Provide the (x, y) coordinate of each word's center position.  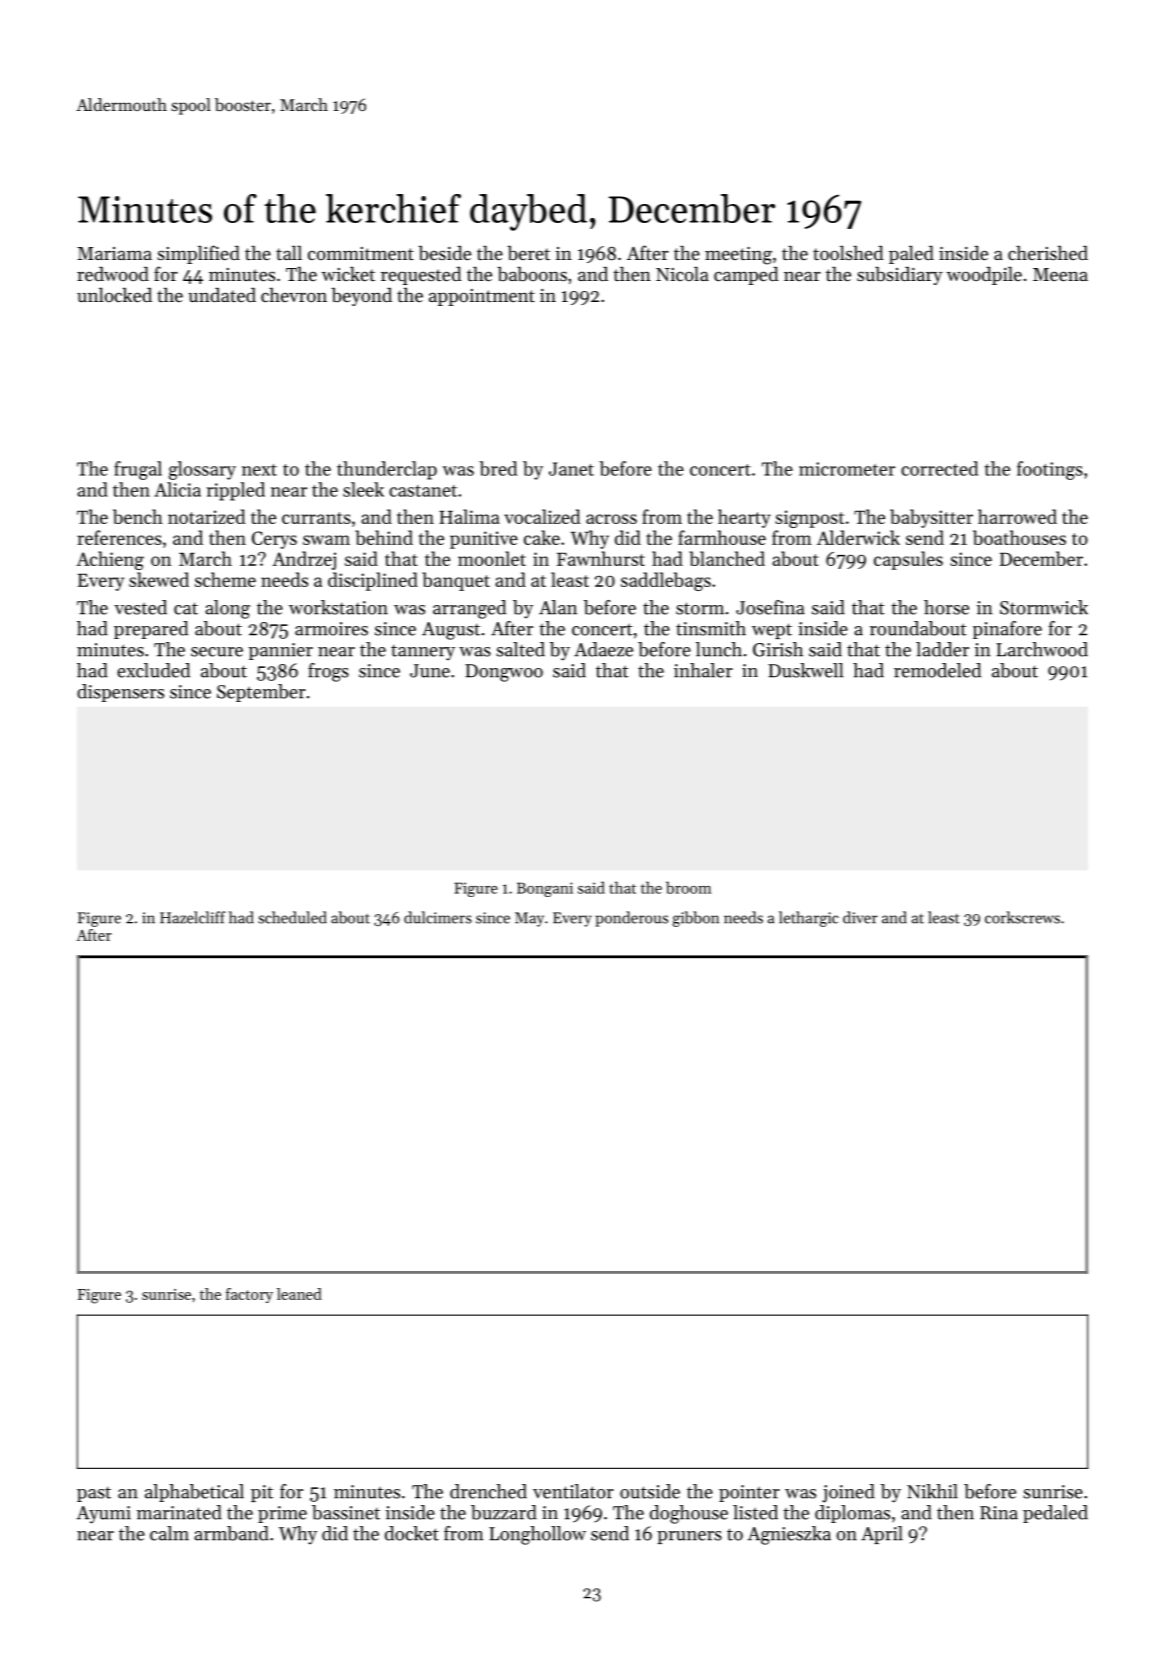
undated (222, 295)
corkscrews (1022, 917)
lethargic (809, 919)
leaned (299, 1294)
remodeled (937, 670)
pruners (689, 1537)
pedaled (1055, 1514)
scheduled (292, 917)
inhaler (703, 670)
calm (169, 1533)
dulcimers (438, 917)
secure (217, 652)
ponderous (631, 919)
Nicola (682, 273)
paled (911, 254)
